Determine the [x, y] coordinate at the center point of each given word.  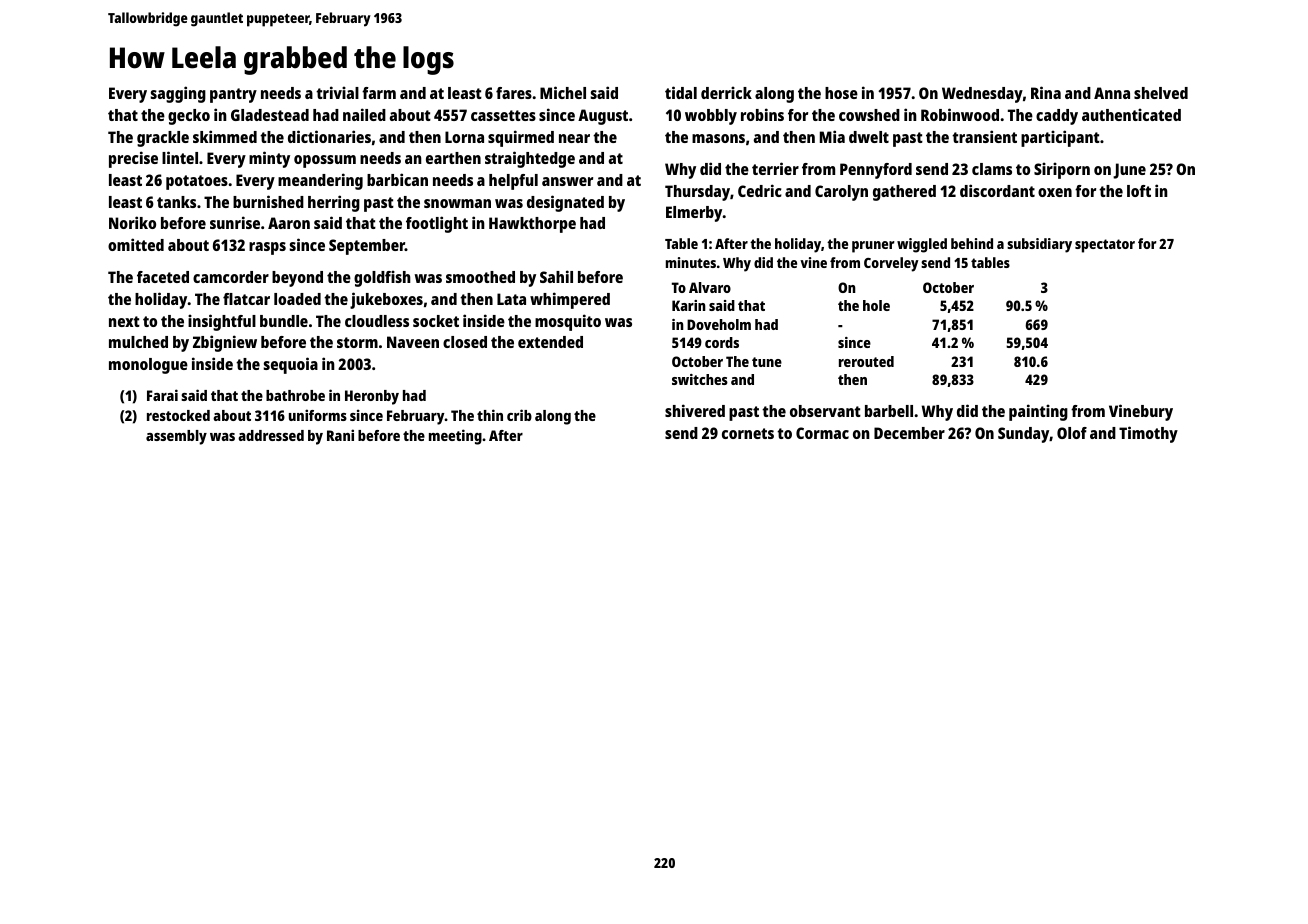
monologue [148, 366]
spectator [1105, 246]
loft [1139, 191]
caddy [1057, 117]
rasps [267, 248]
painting [1038, 412]
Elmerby [694, 214]
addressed [271, 435]
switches [700, 379]
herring [334, 203]
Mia [832, 136]
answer [567, 181]
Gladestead [270, 115]
